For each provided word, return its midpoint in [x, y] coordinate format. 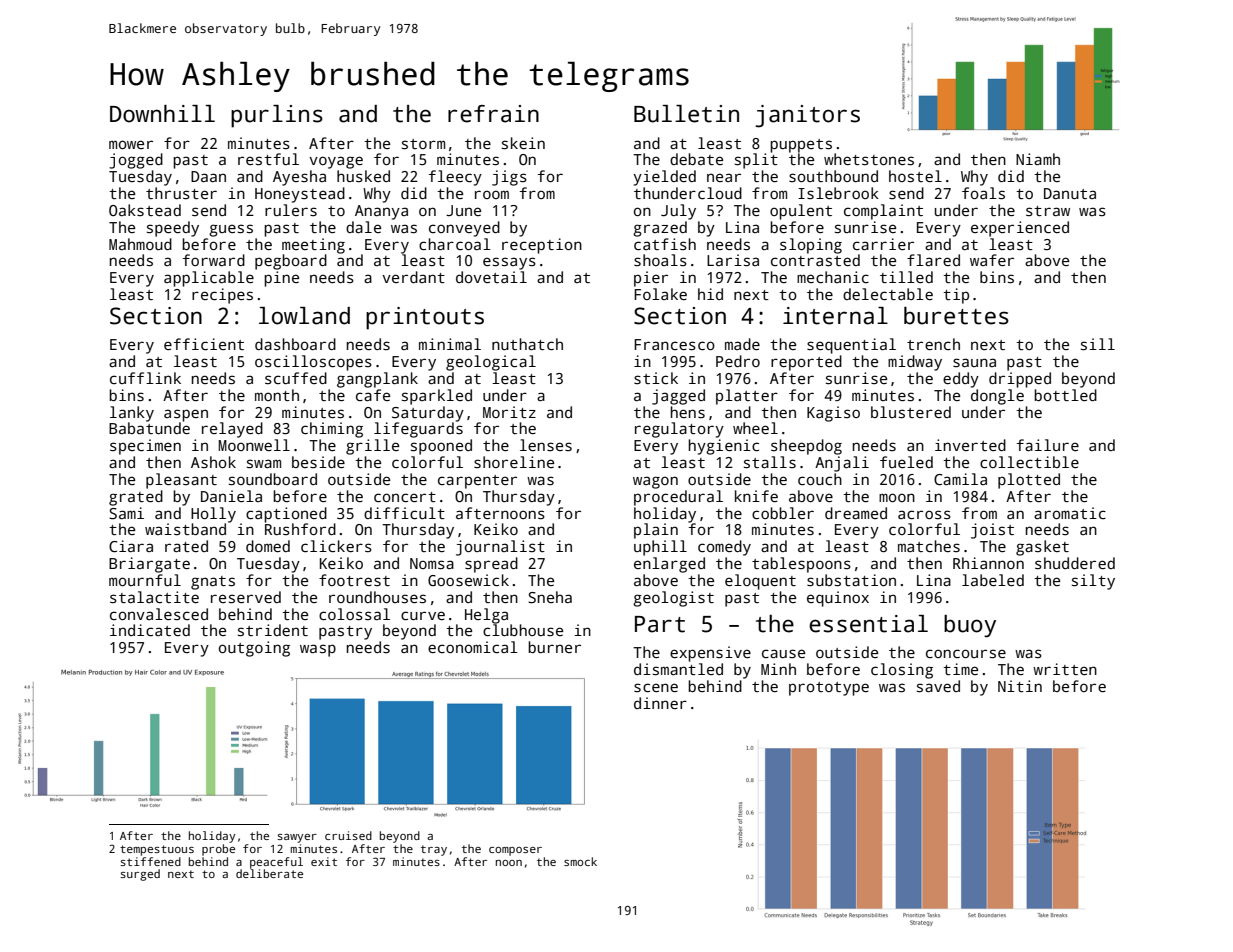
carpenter [477, 482]
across [924, 514]
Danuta [1070, 193]
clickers [336, 546]
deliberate [269, 873]
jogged [136, 161]
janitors [807, 116]
